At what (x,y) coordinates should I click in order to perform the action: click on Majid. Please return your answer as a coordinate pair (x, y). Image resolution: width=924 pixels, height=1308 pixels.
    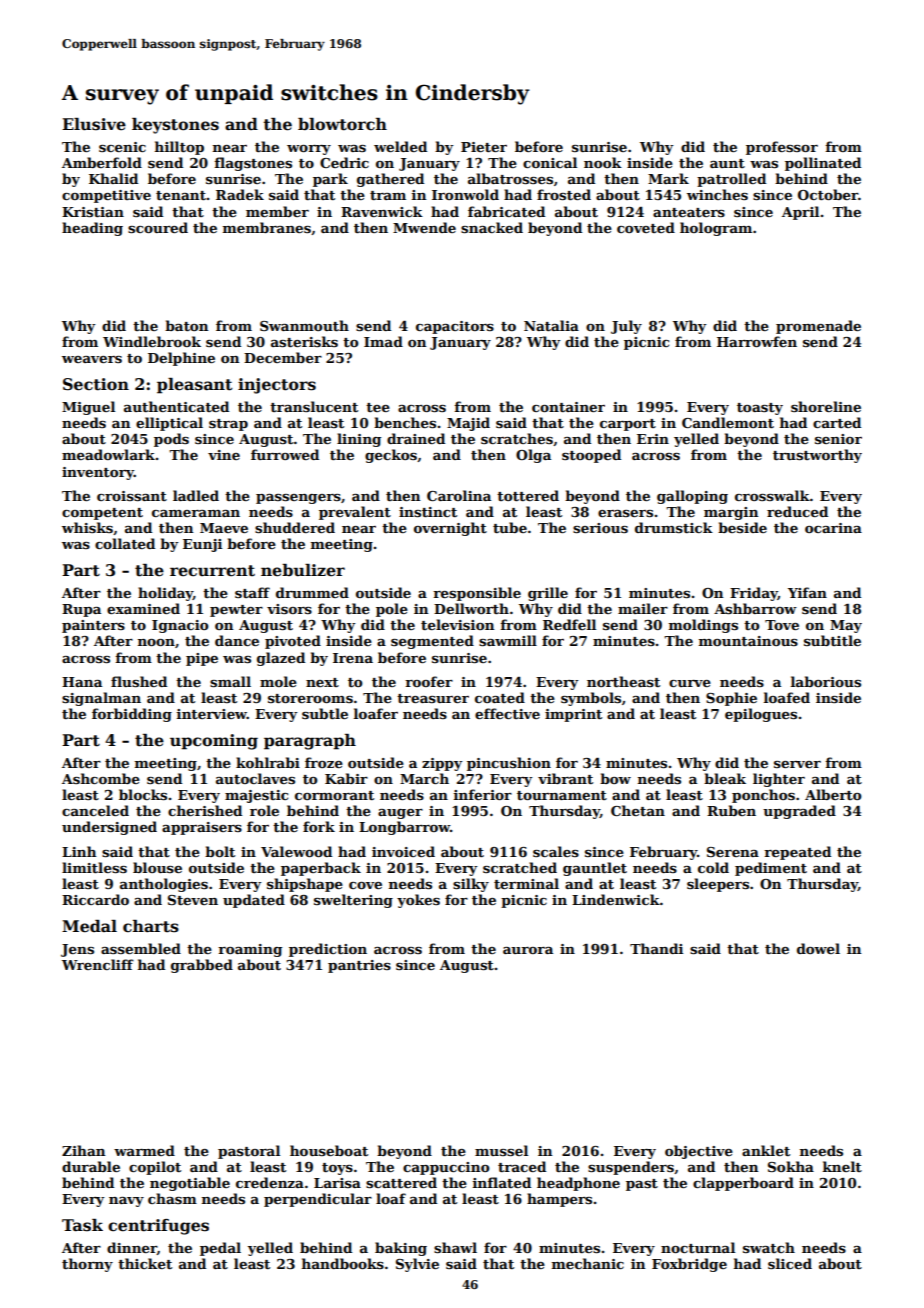
    Looking at the image, I should click on (468, 424).
